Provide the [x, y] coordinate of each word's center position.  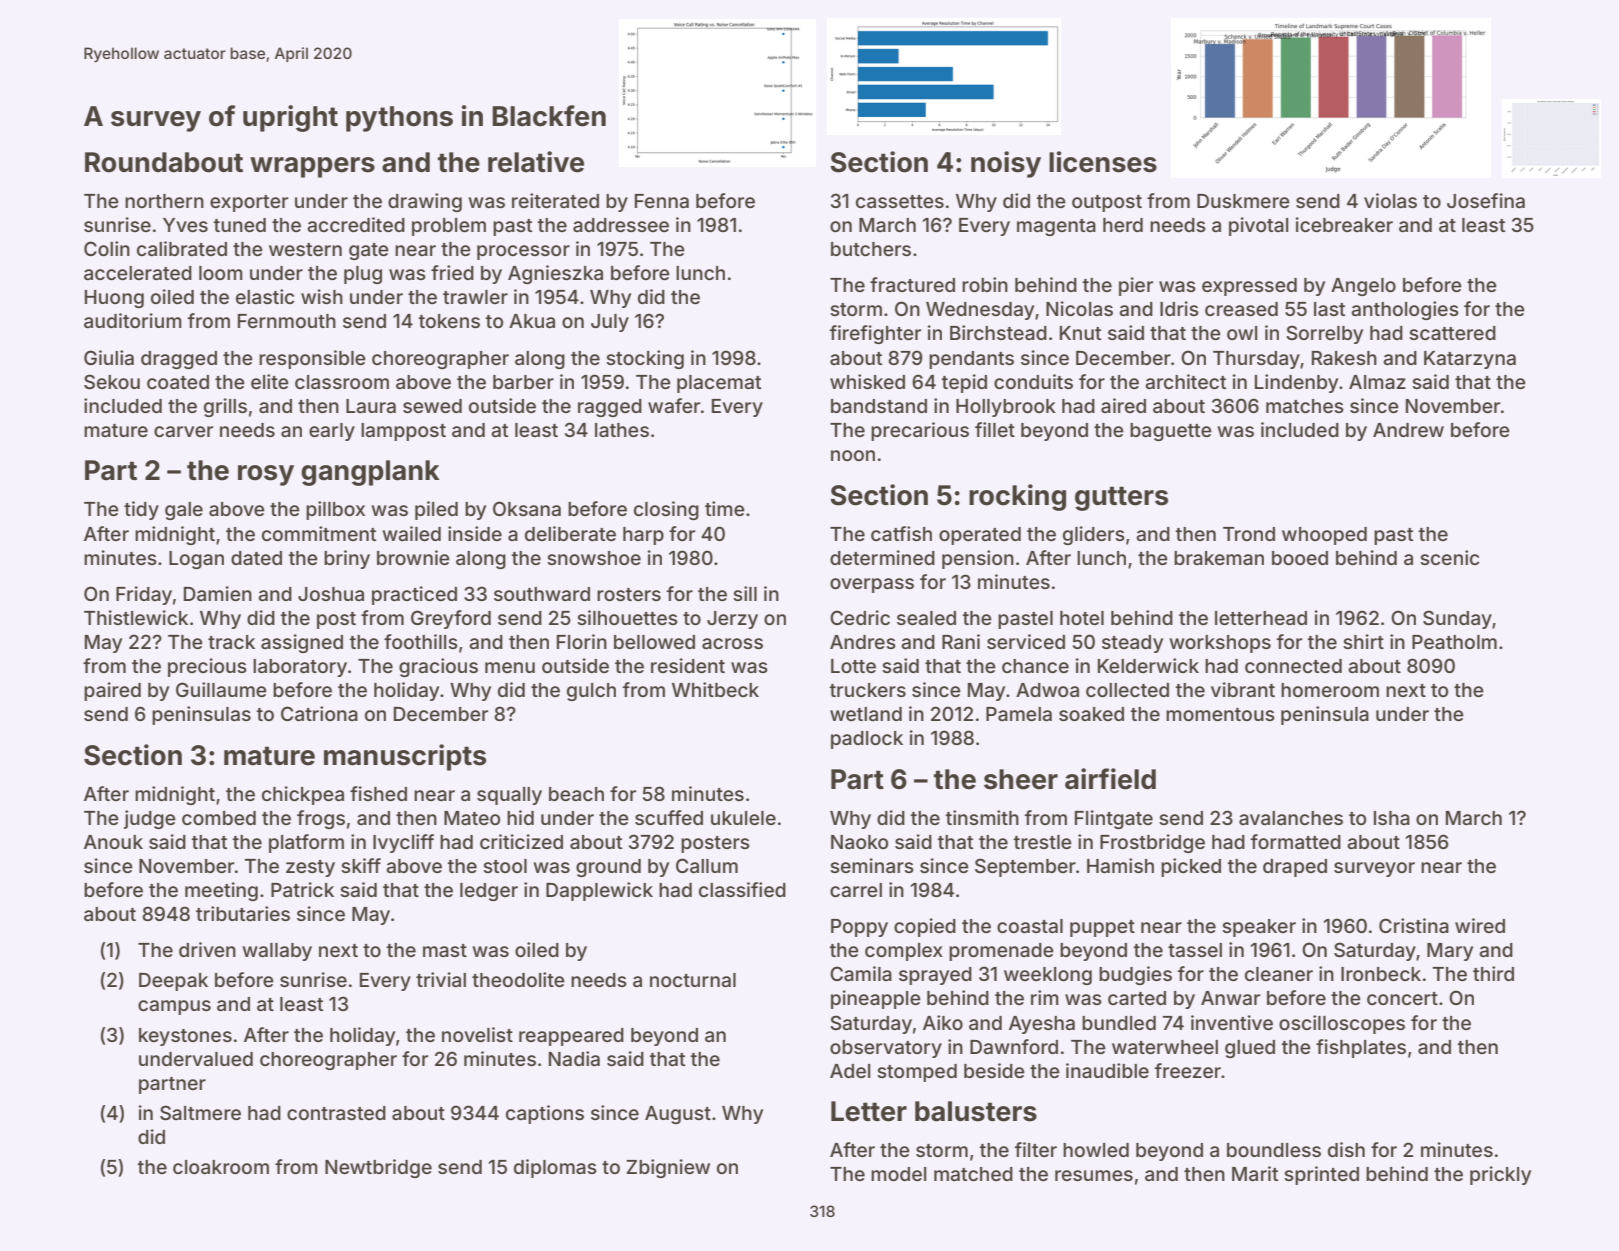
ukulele [743, 818]
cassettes [900, 201]
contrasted [336, 1113]
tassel [1195, 950]
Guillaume [221, 689]
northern [164, 201]
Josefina [1486, 200]
